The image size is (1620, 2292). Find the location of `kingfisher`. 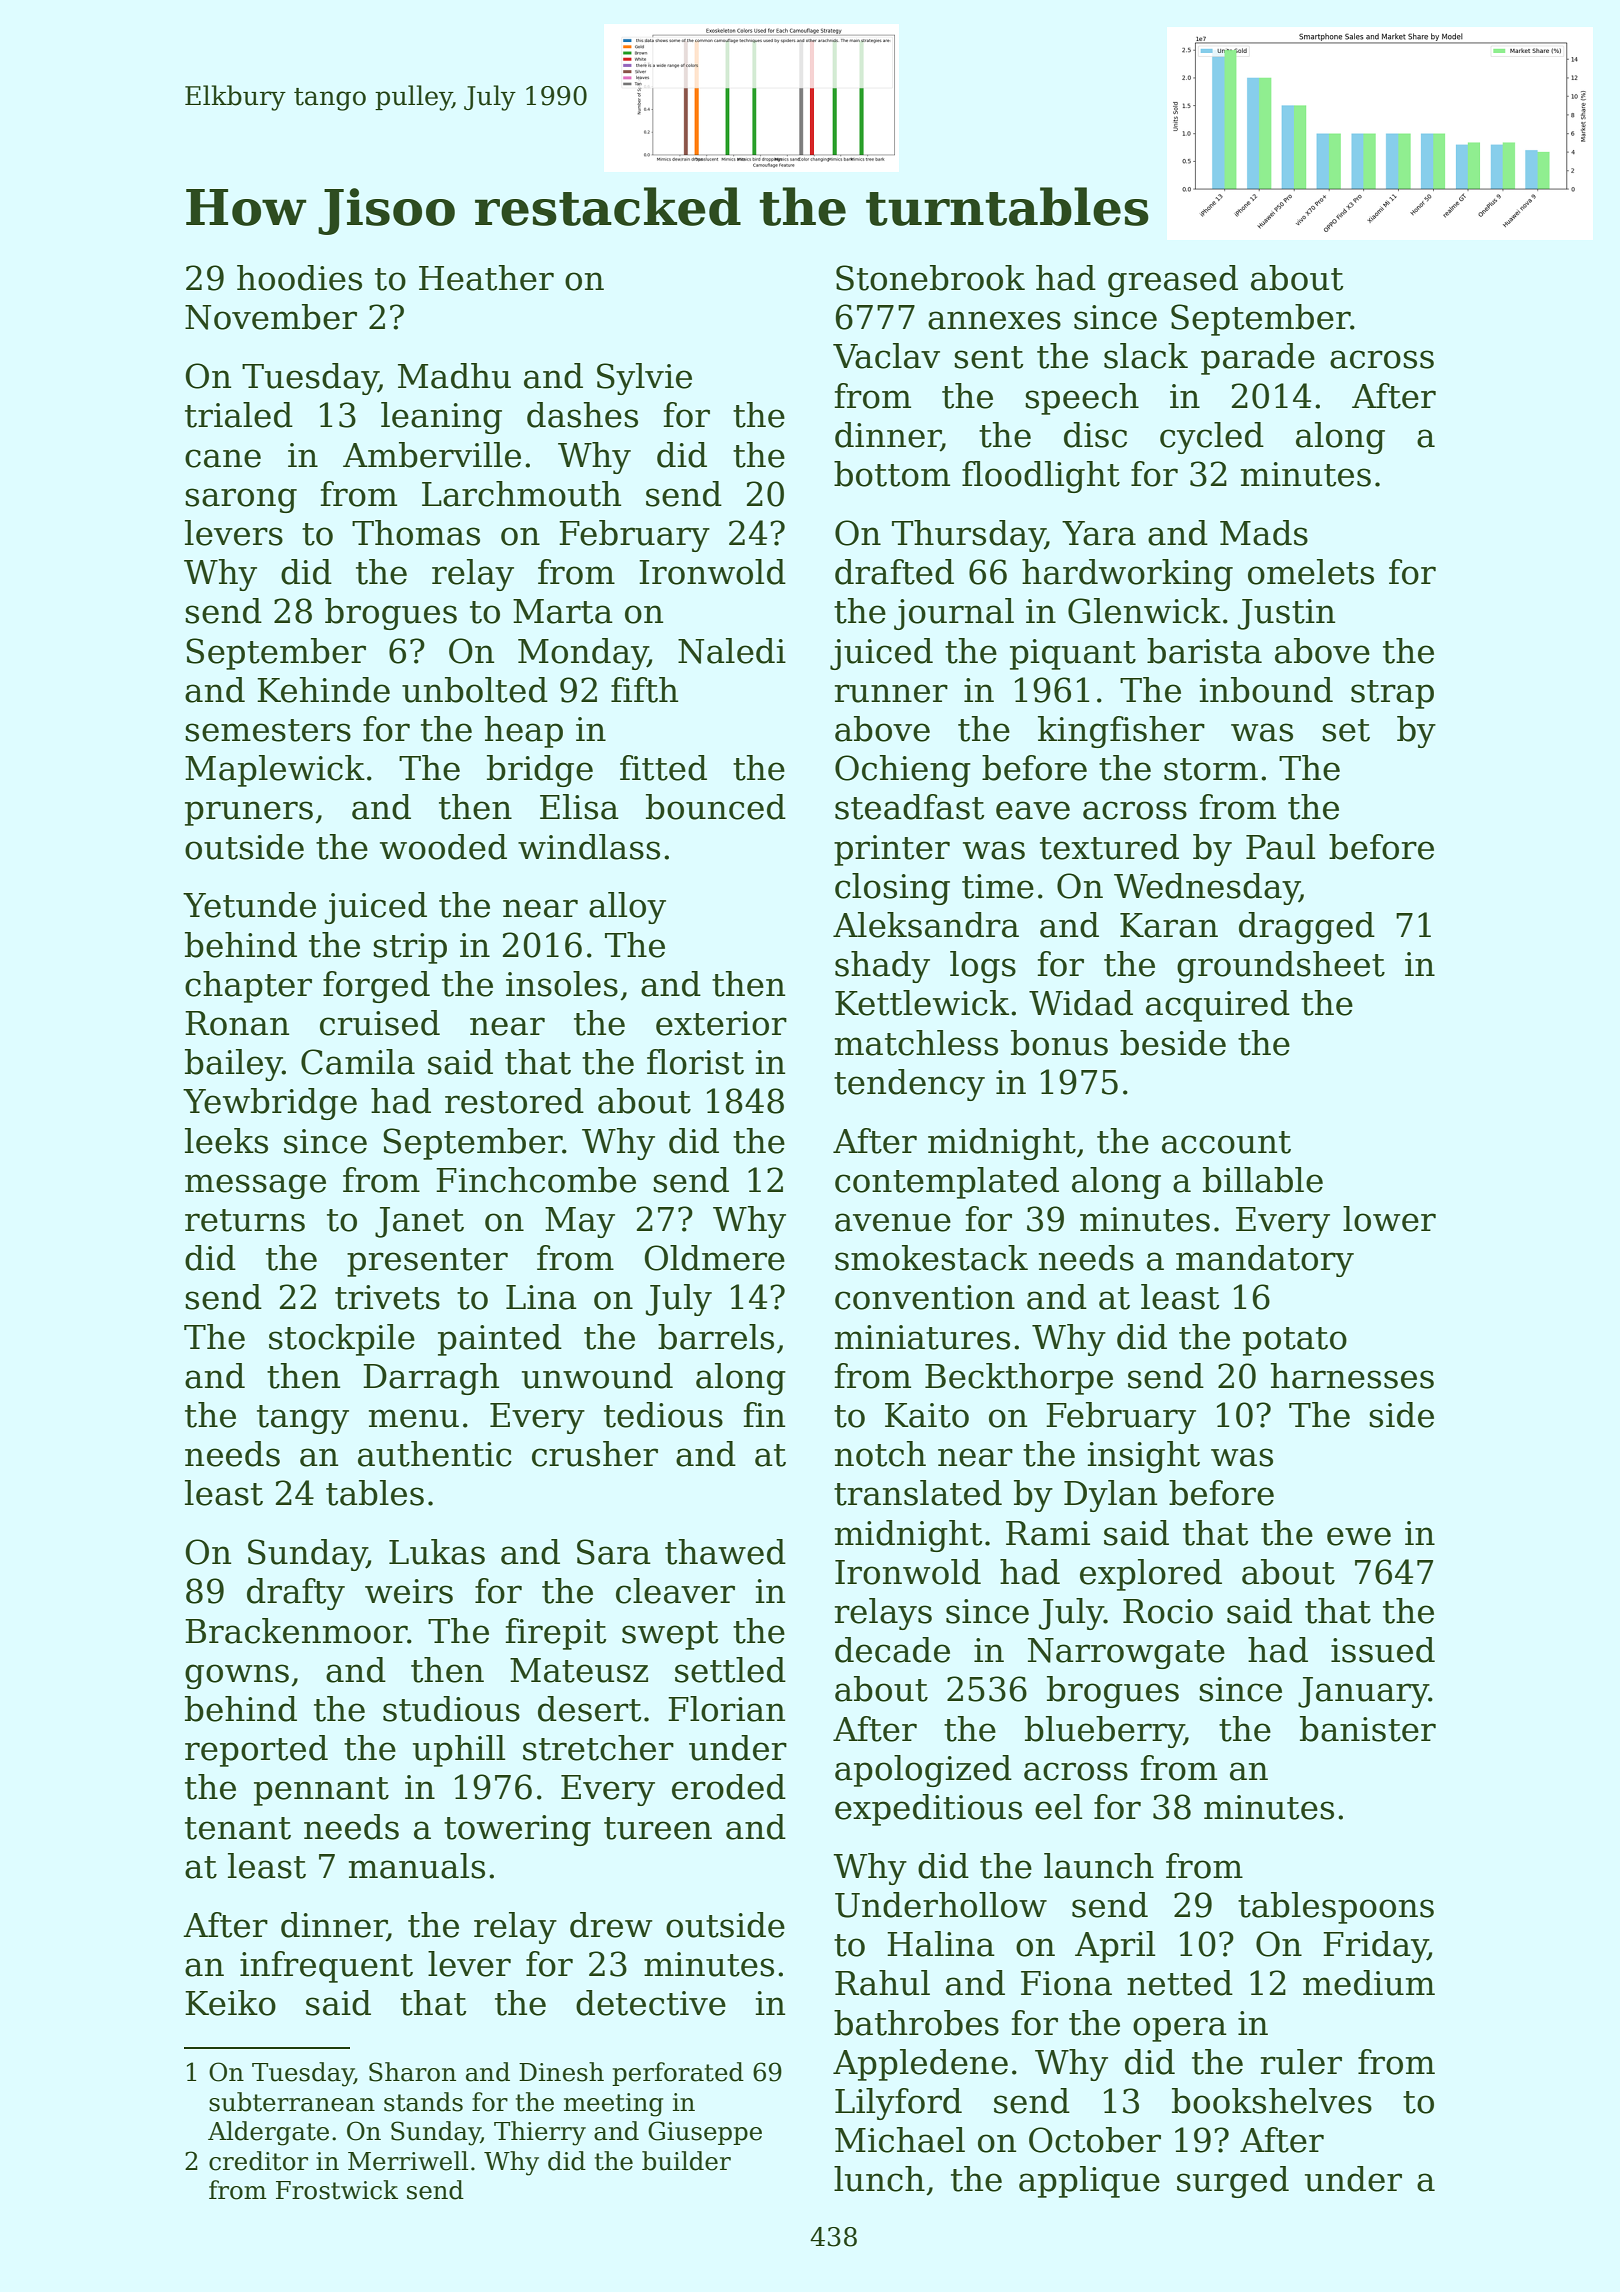

kingfisher is located at coordinates (1121, 732).
